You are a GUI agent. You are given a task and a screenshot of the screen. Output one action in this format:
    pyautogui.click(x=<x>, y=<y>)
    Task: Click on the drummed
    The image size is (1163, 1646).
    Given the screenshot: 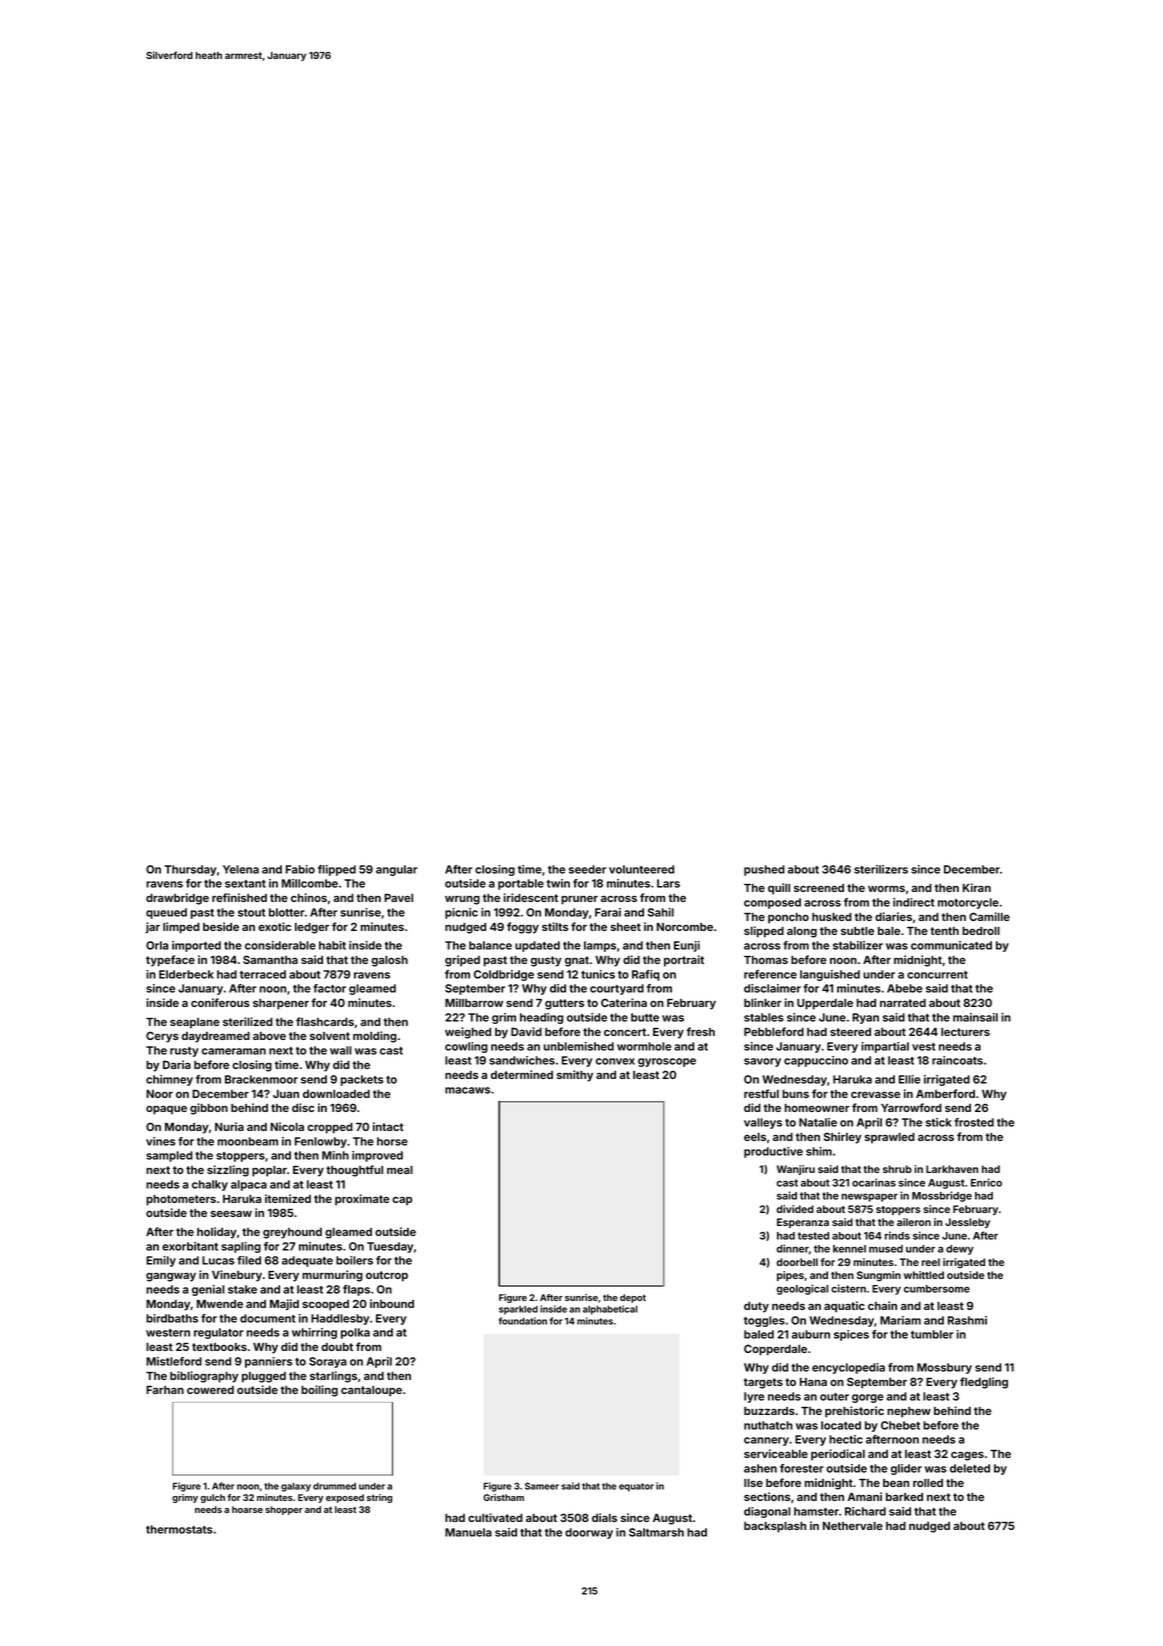 What is the action you would take?
    pyautogui.click(x=334, y=1486)
